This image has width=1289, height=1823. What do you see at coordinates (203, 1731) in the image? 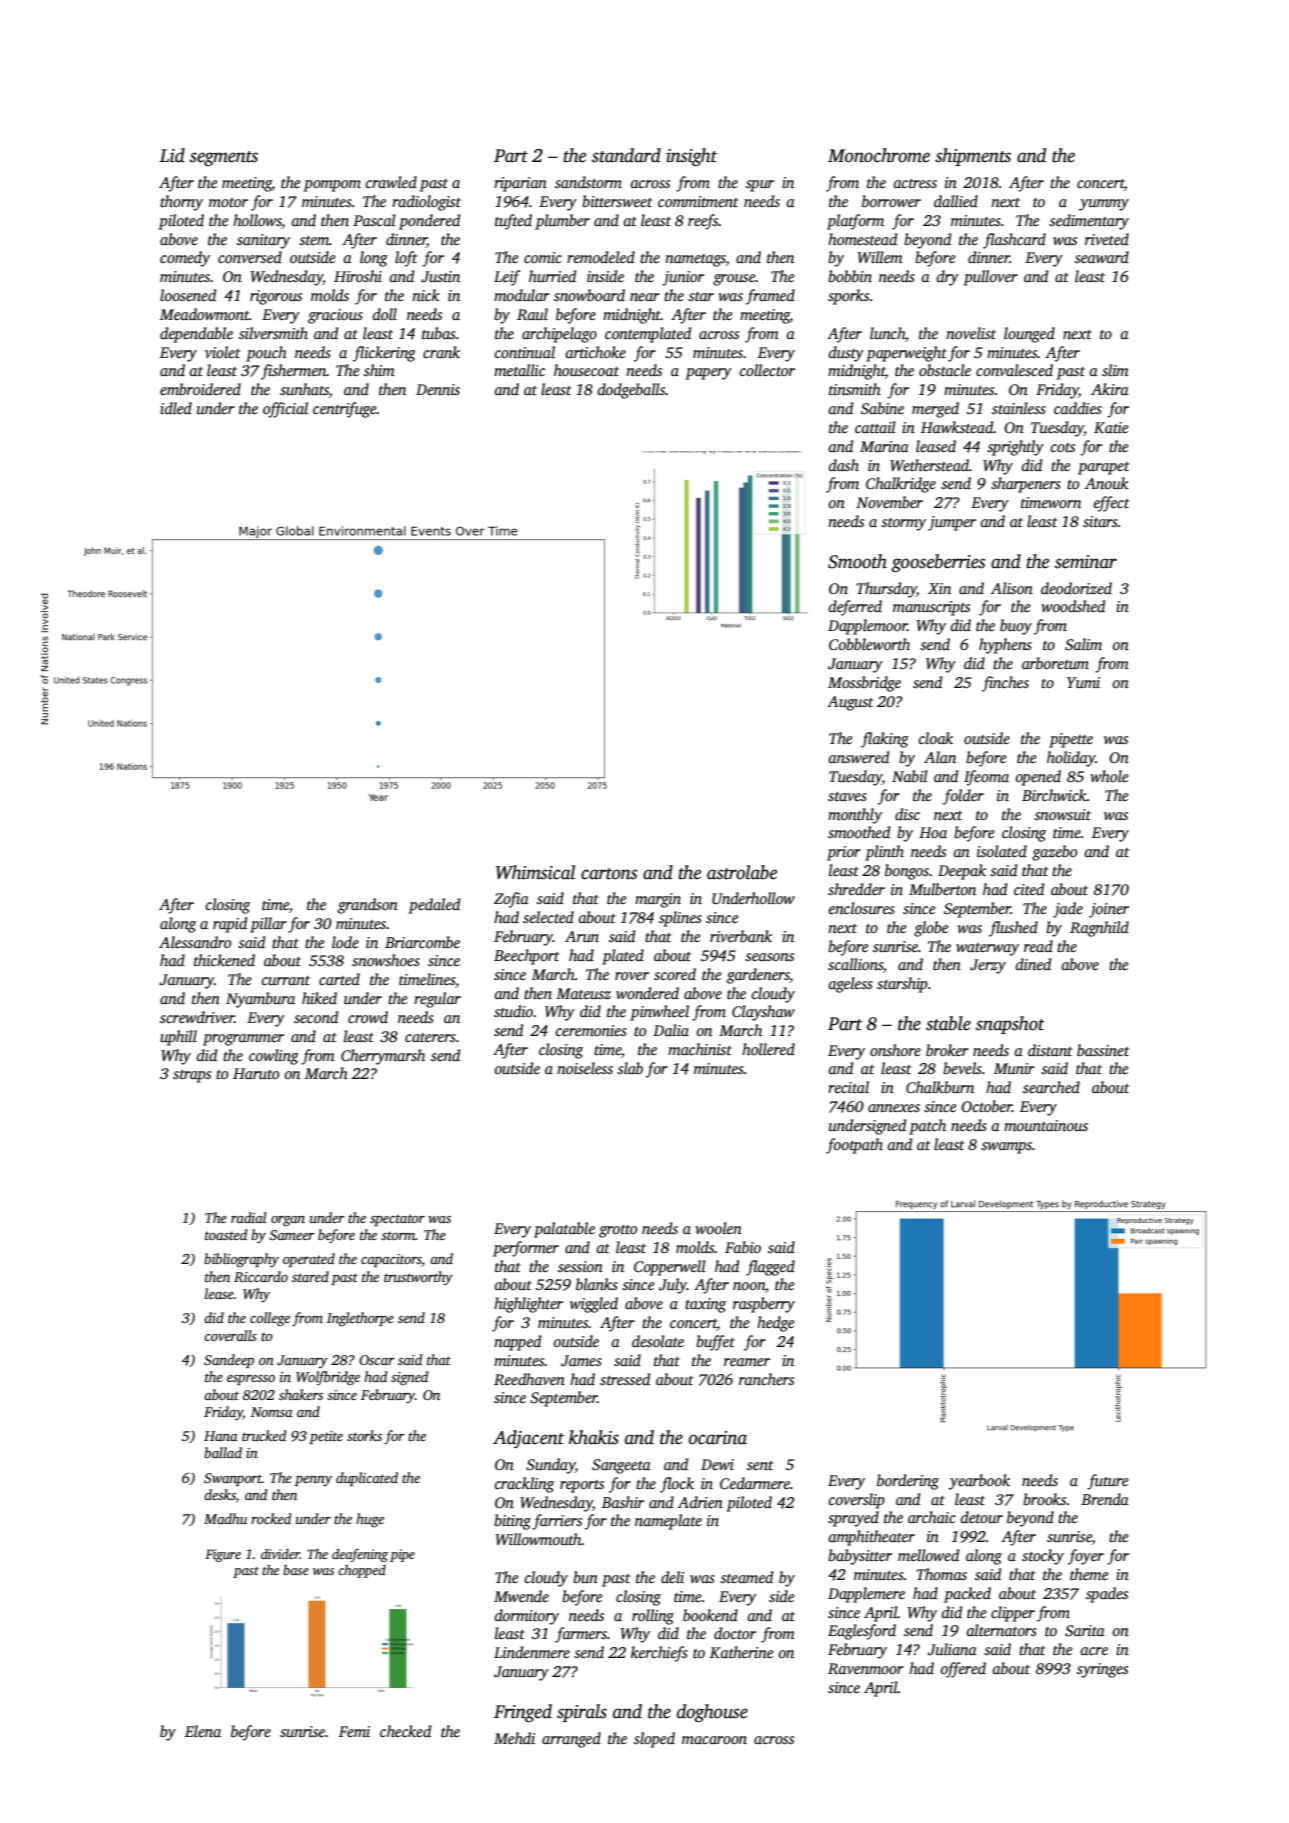
I see `Elena` at bounding box center [203, 1731].
